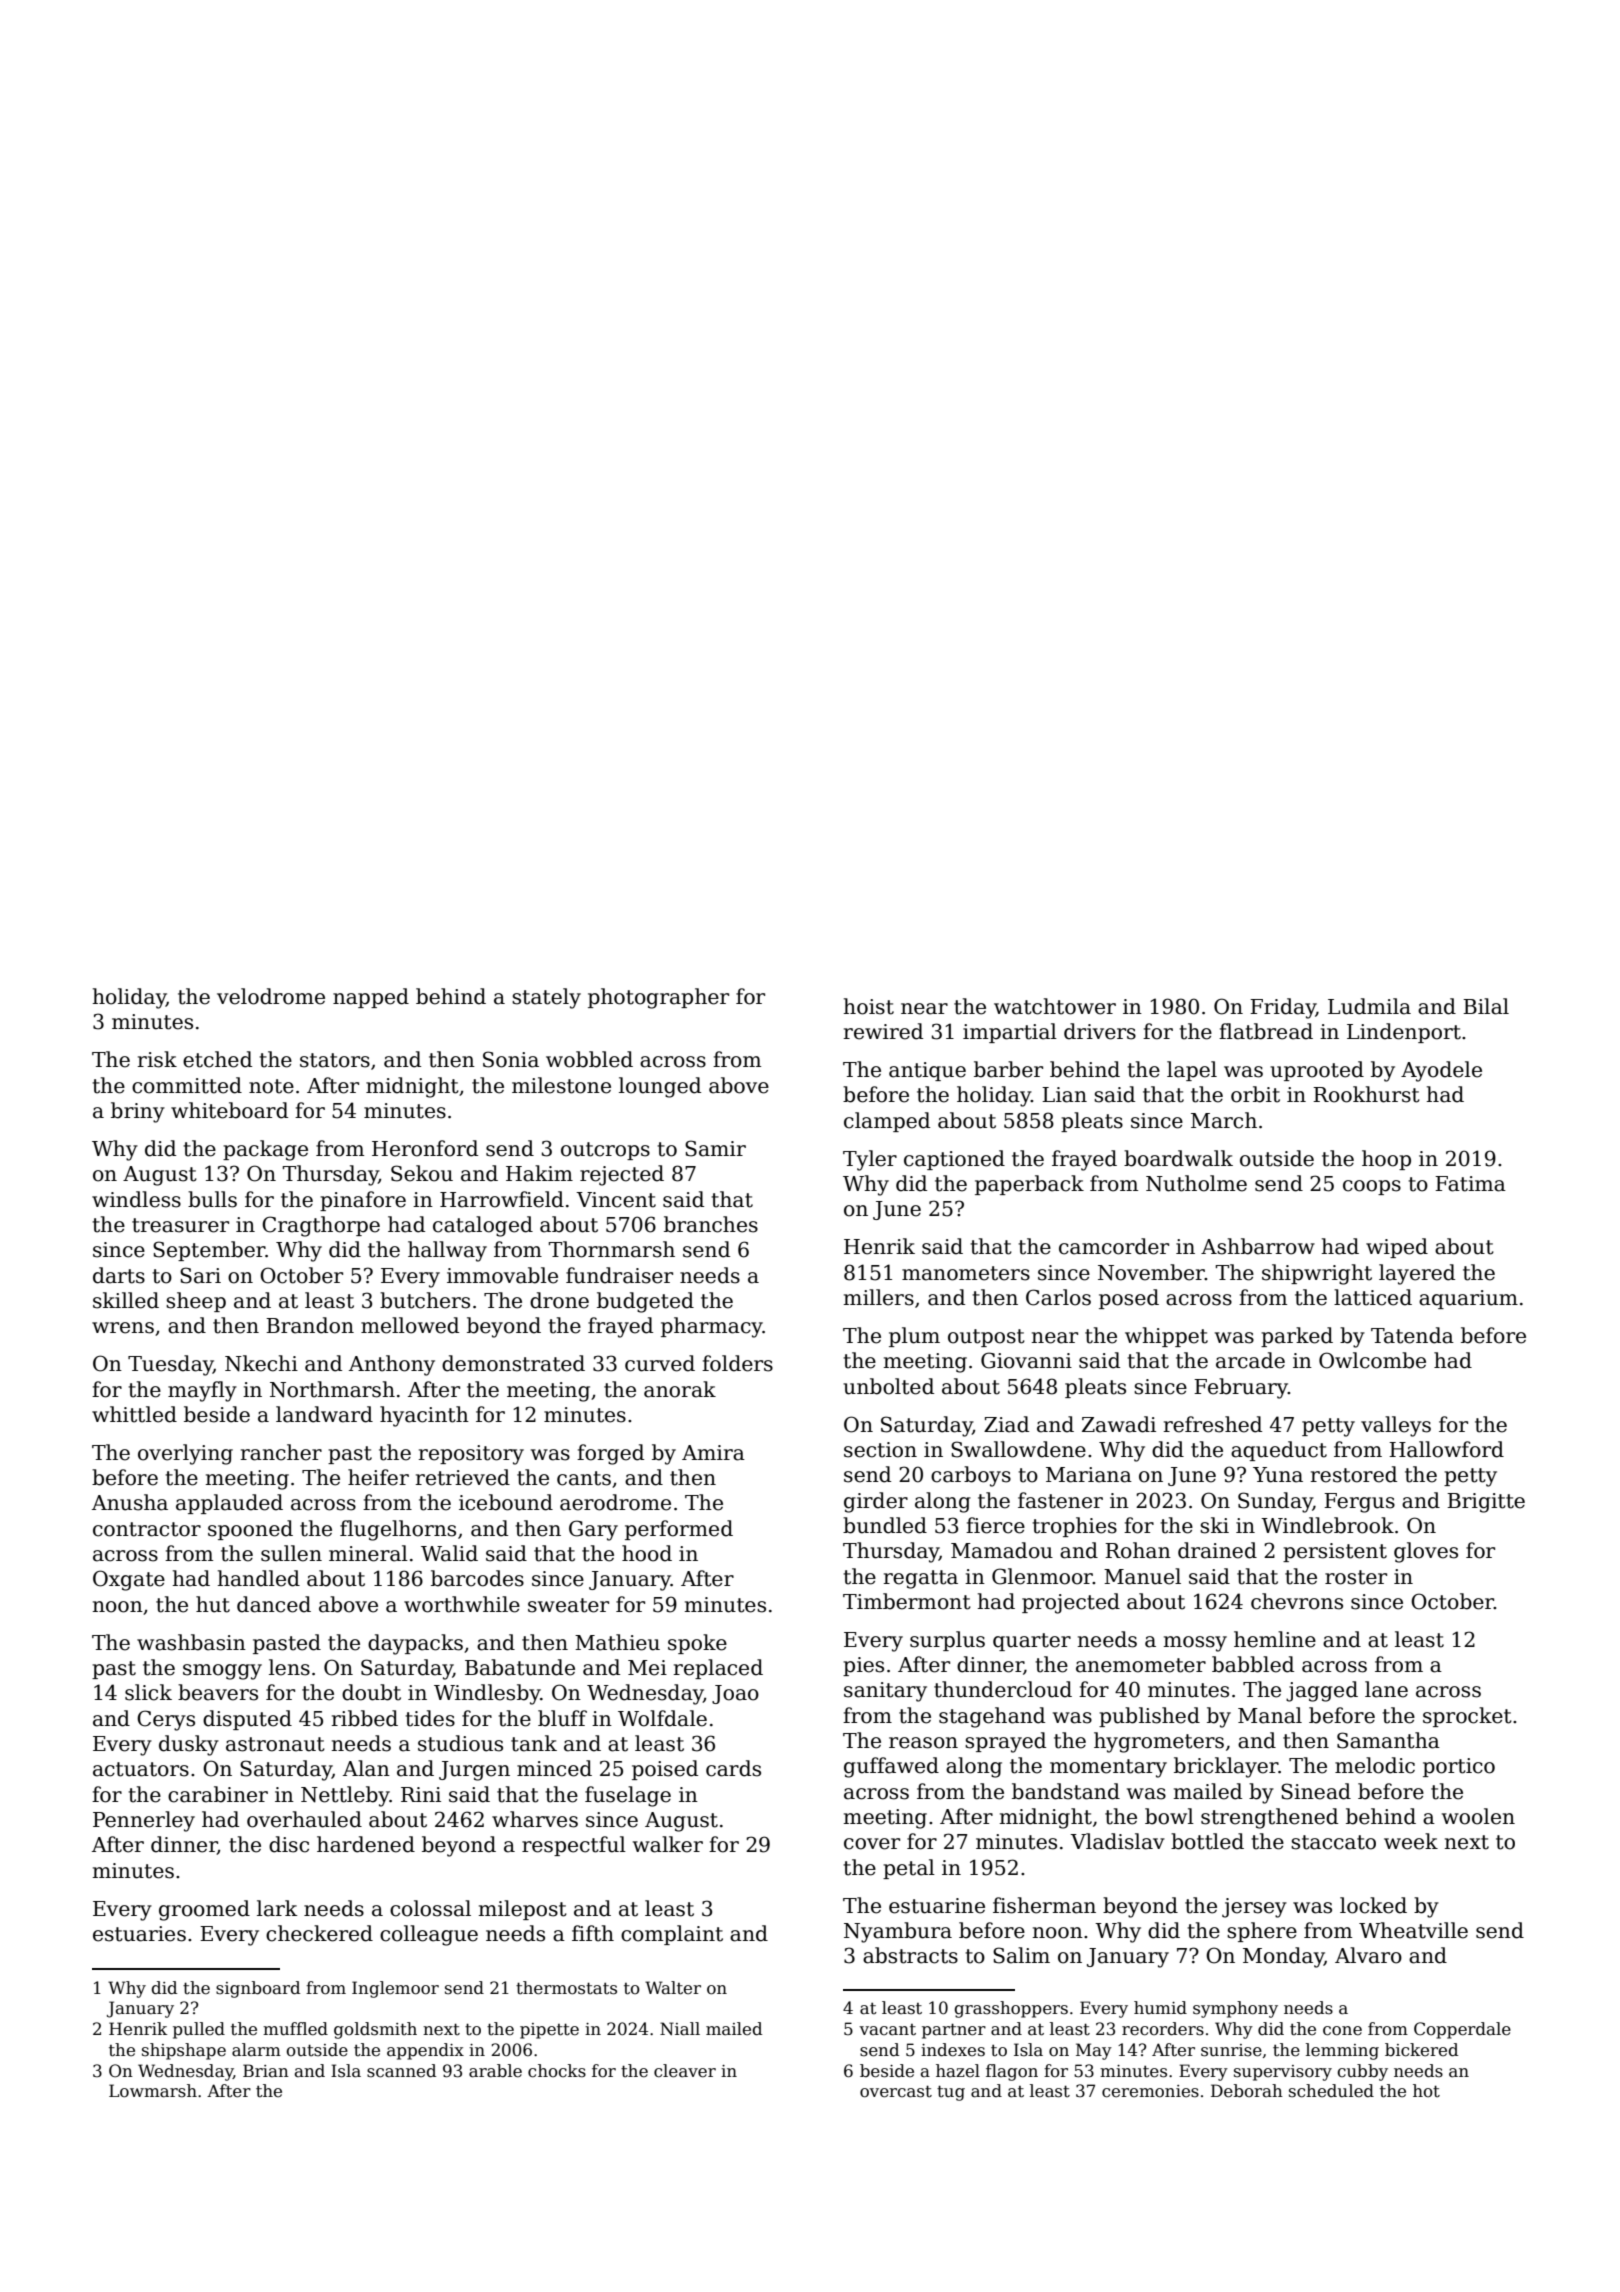  What do you see at coordinates (271, 996) in the screenshot?
I see `velodrome` at bounding box center [271, 996].
